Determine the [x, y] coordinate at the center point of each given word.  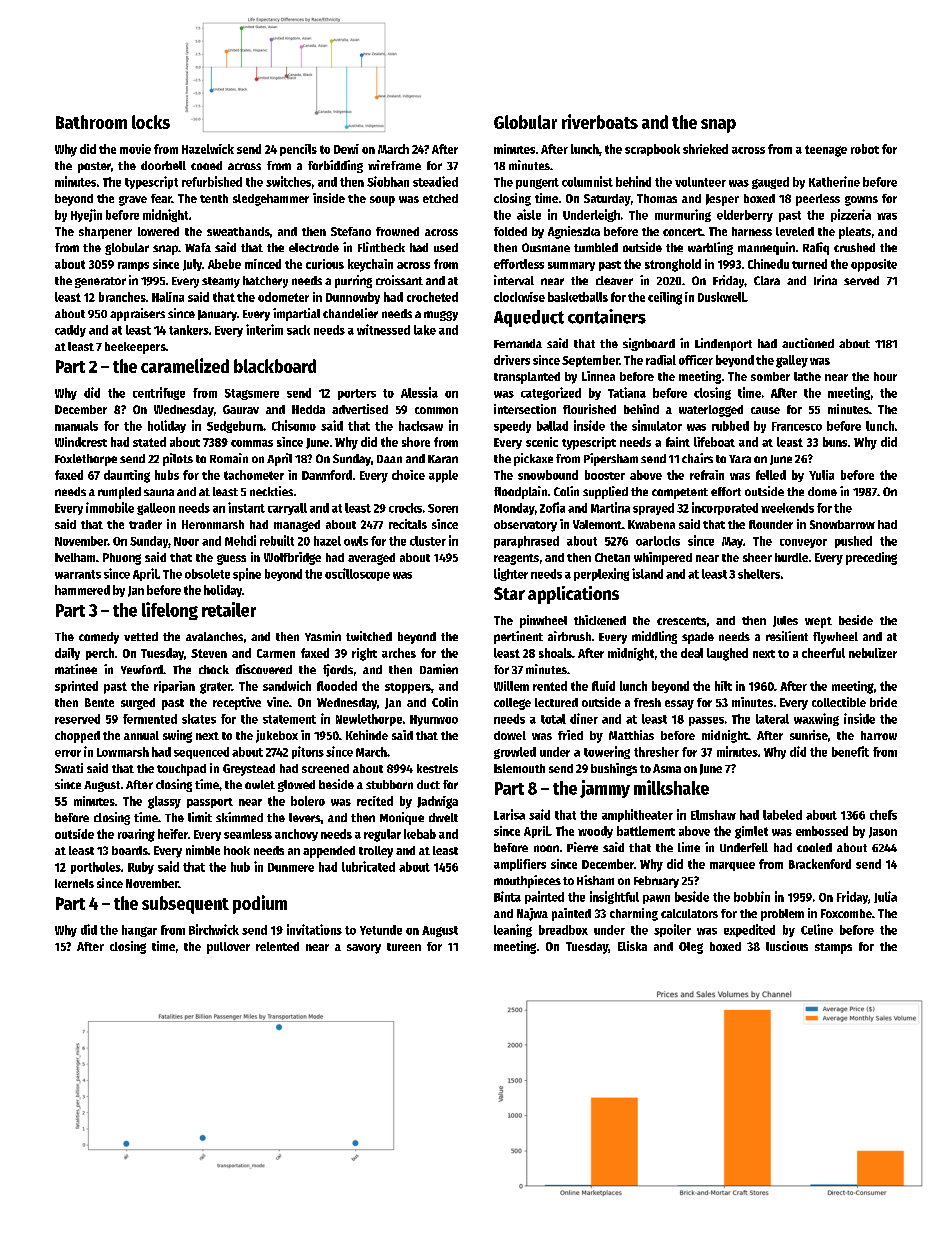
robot [865, 149]
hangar [139, 931]
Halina [168, 297]
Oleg [691, 948]
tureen [404, 947]
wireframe [394, 165]
